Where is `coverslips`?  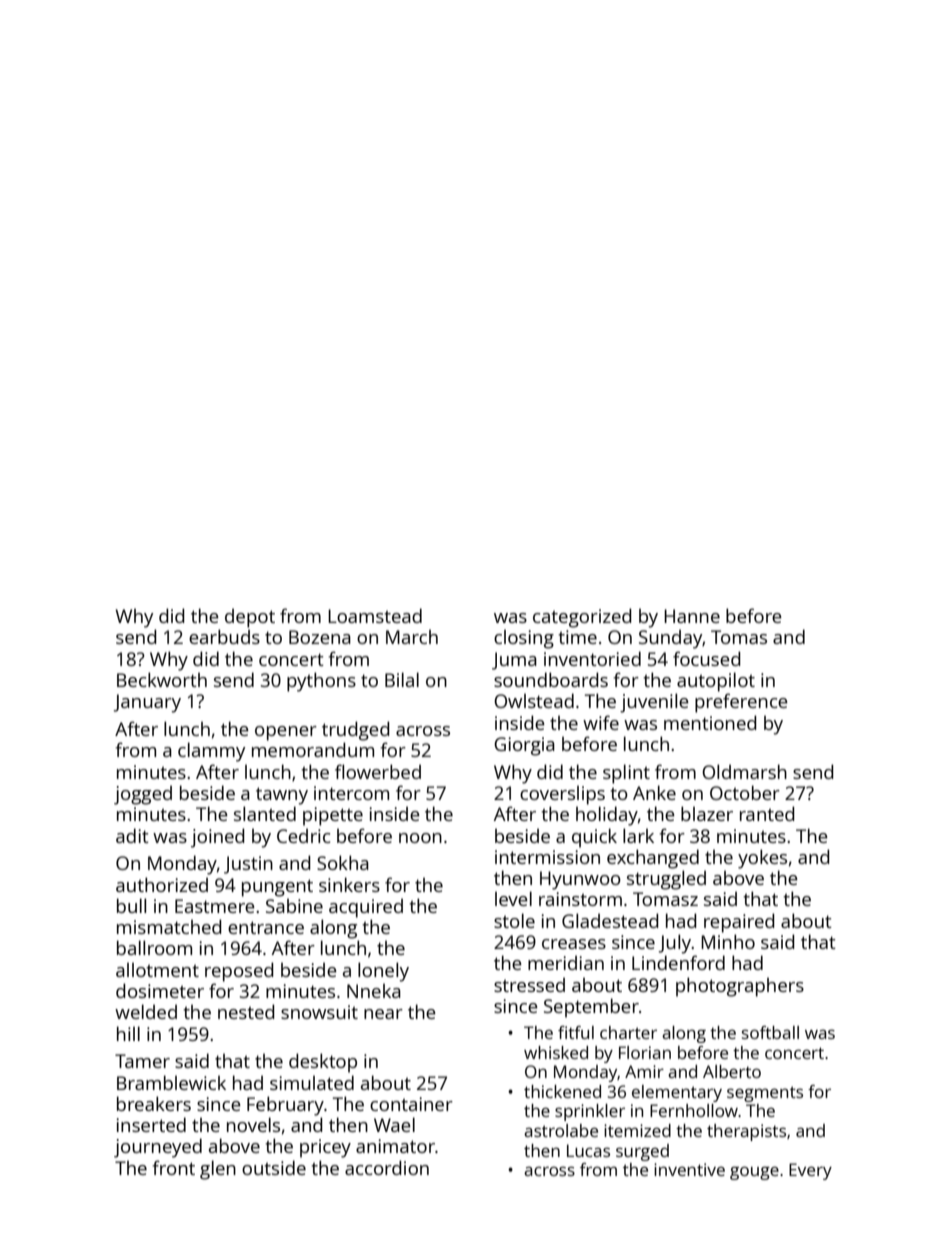 coverslips is located at coordinates (562, 795).
